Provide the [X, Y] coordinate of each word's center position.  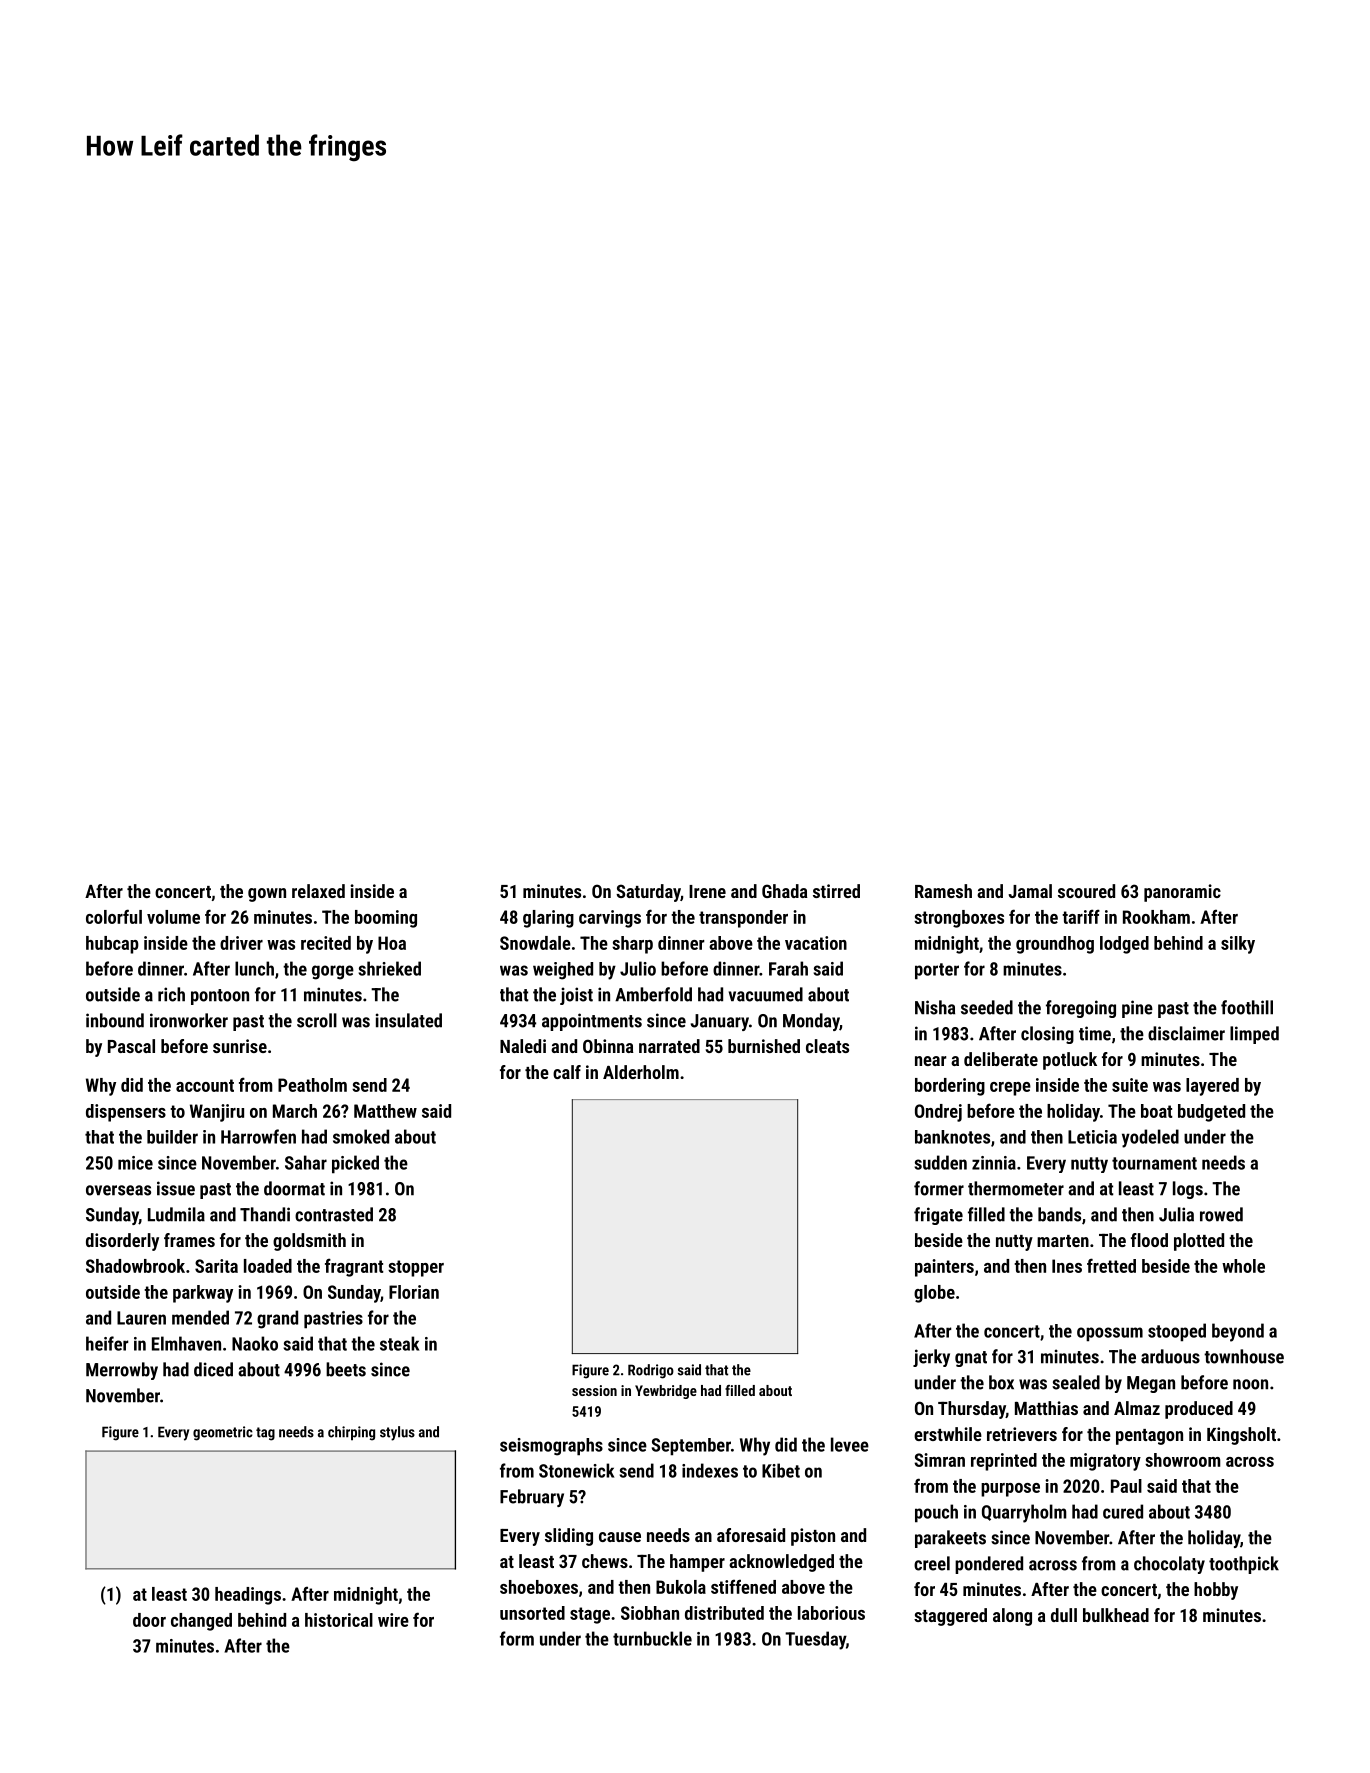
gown [267, 895]
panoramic [1182, 893]
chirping [351, 1433]
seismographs [551, 1447]
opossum [1110, 1334]
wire [393, 1620]
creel [932, 1563]
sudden [940, 1162]
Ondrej [938, 1113]
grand [277, 1319]
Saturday [648, 893]
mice [135, 1163]
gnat [971, 1359]
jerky [931, 1358]
